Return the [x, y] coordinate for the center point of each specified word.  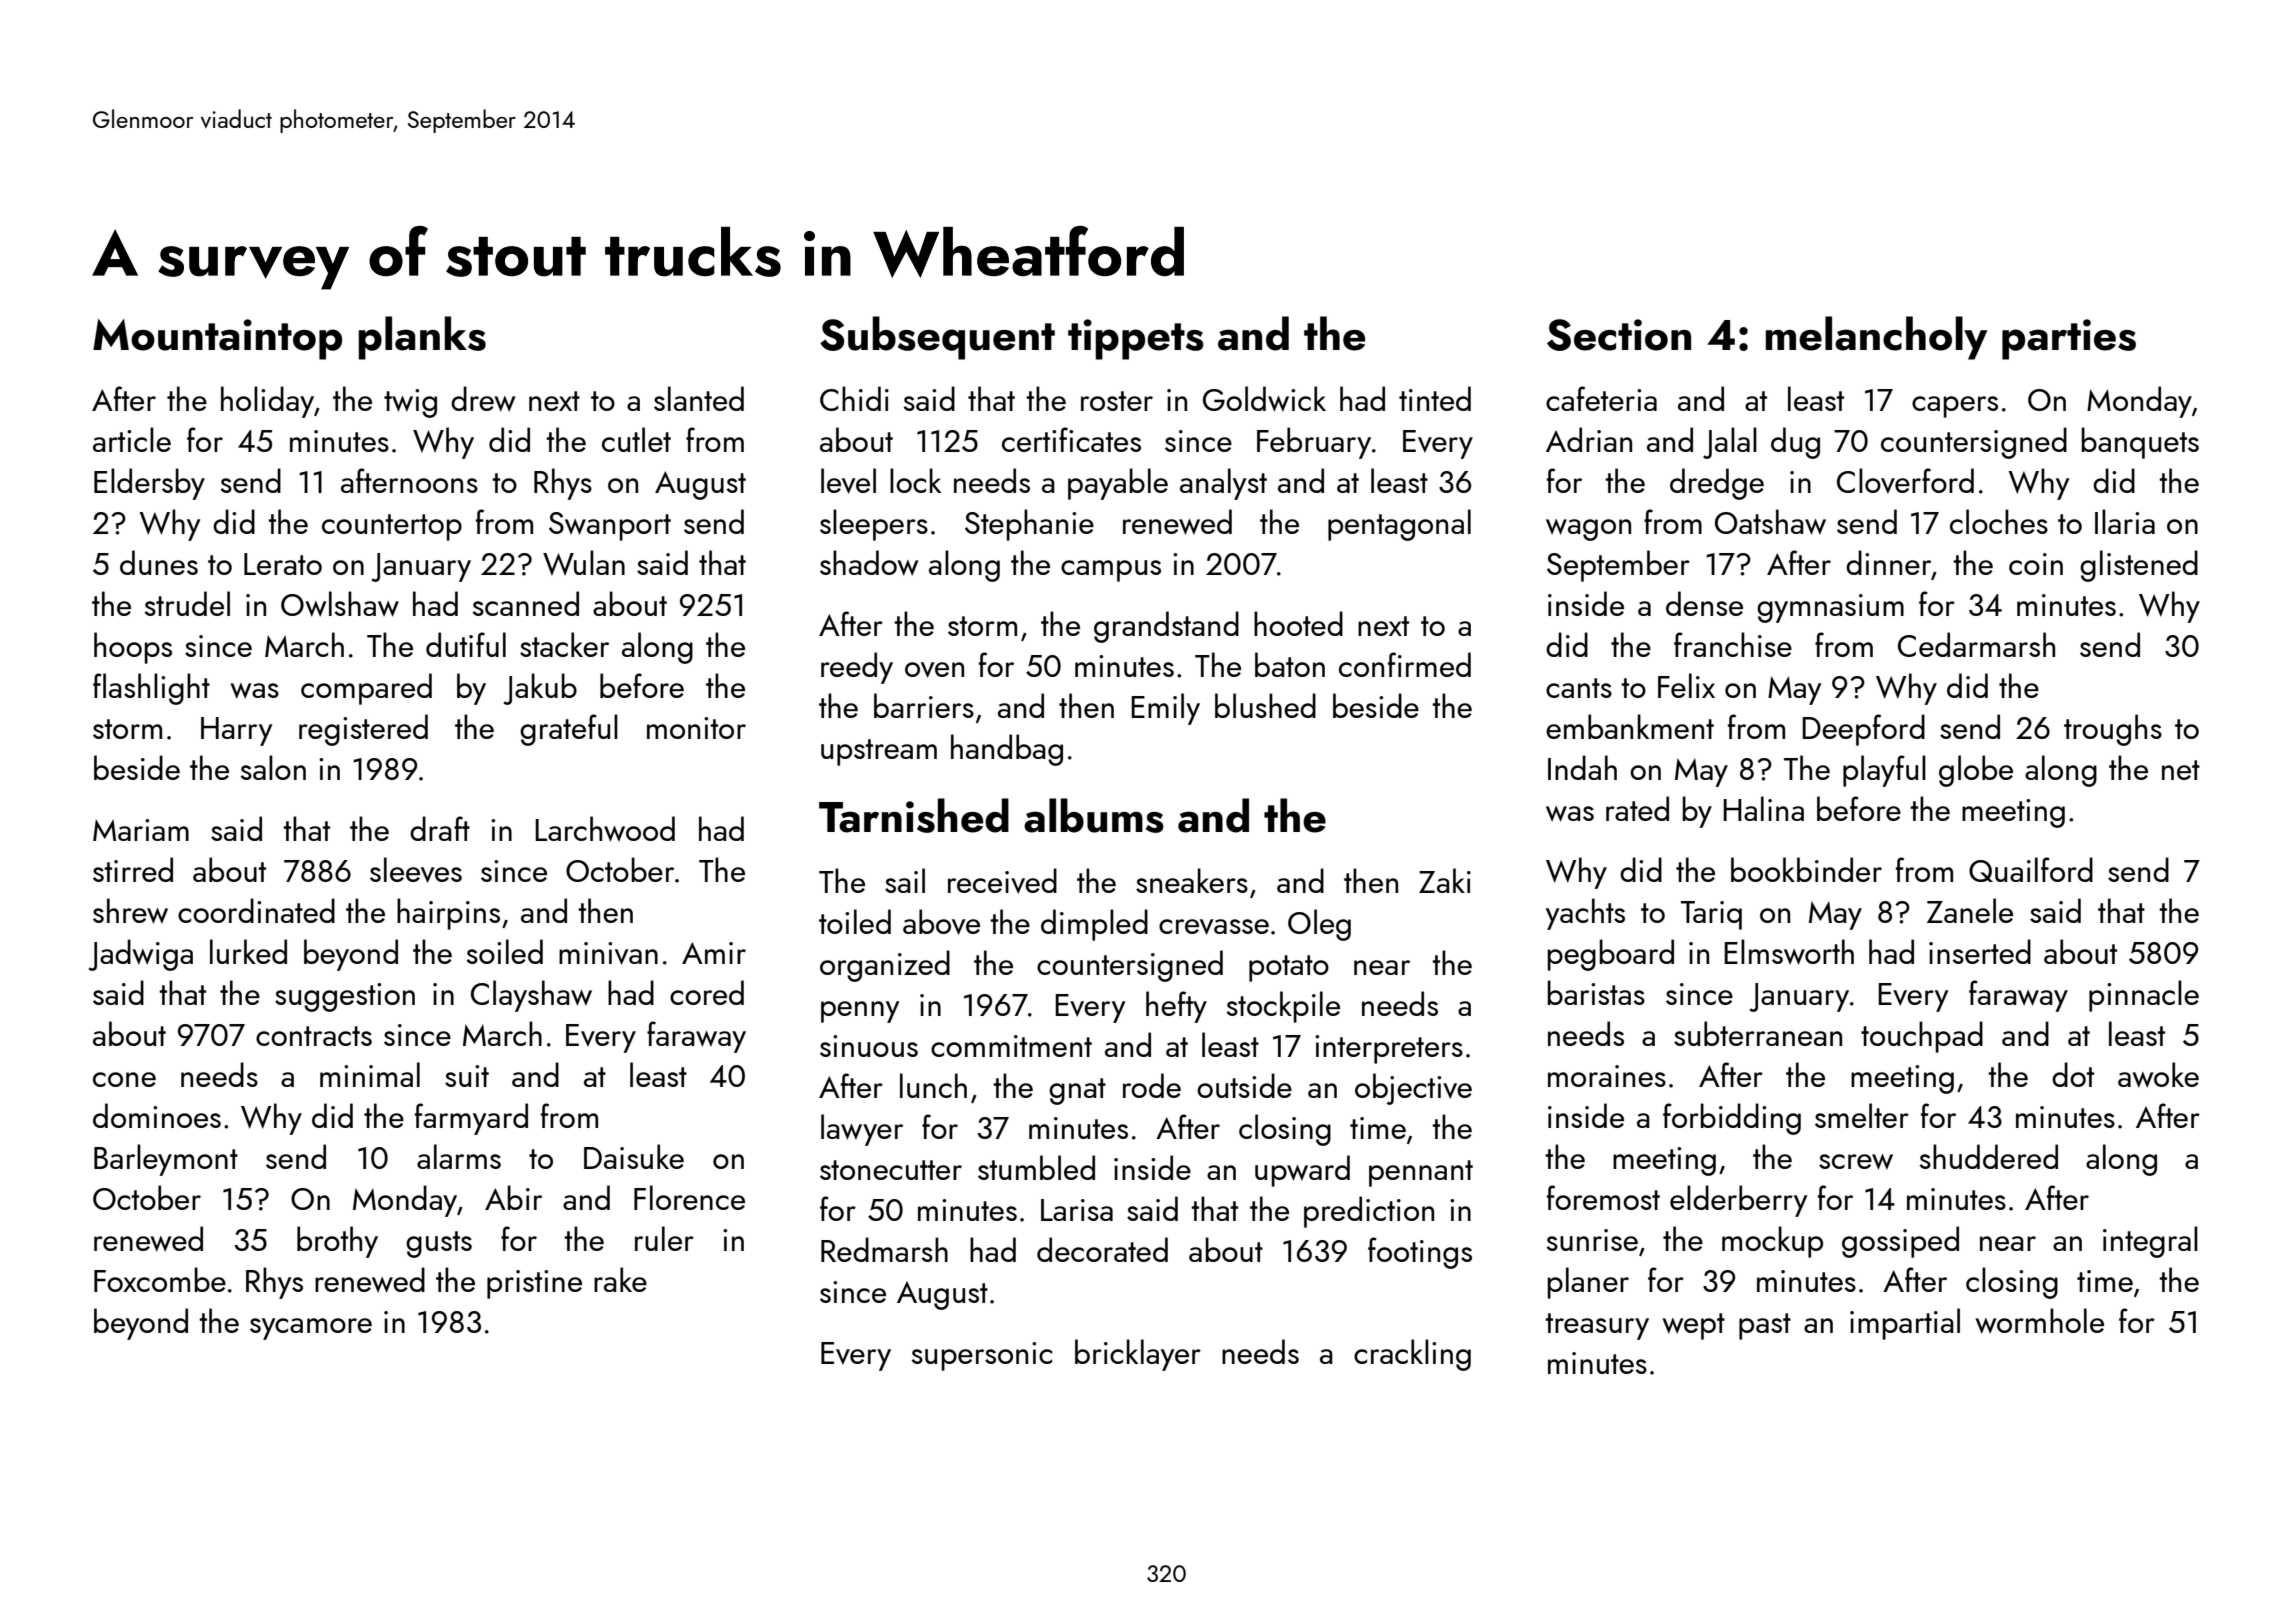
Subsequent [937, 338]
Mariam [141, 830]
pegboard [1611, 955]
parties [2069, 339]
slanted [699, 398]
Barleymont [166, 1160]
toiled [855, 921]
